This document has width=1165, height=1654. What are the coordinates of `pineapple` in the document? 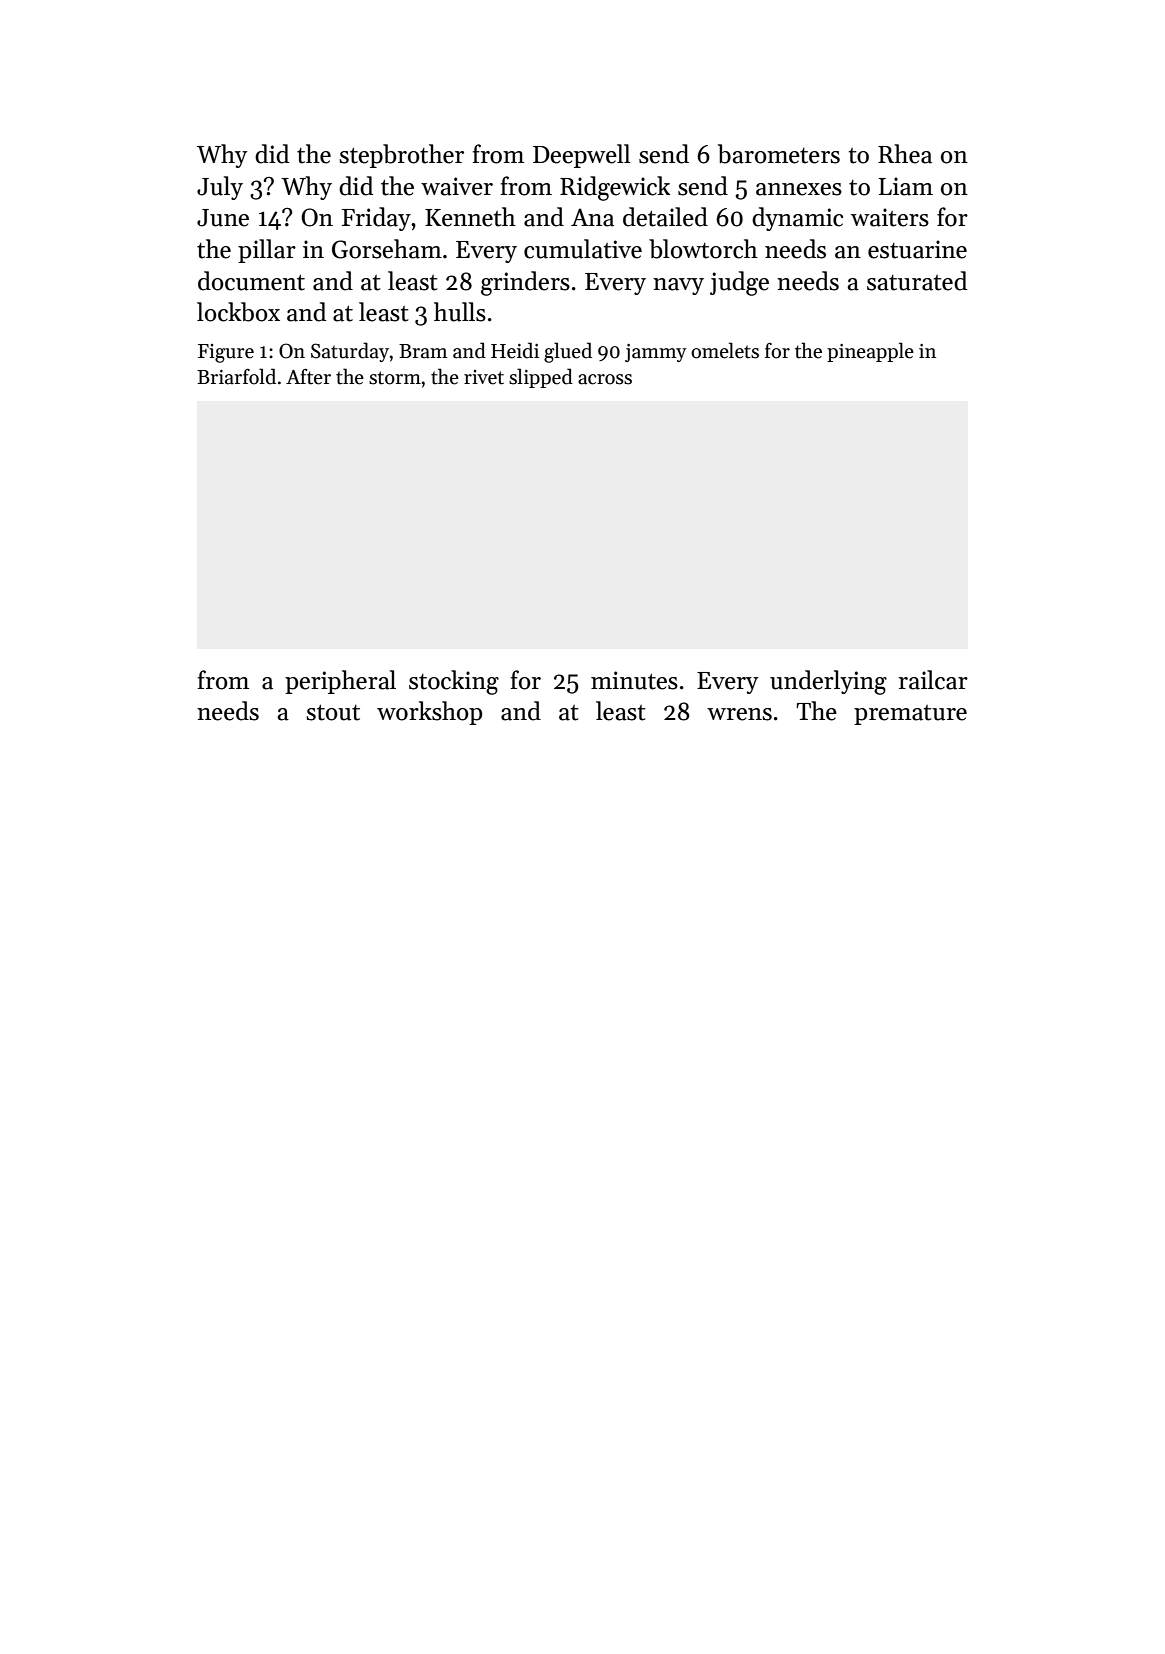 It's located at (870, 352).
